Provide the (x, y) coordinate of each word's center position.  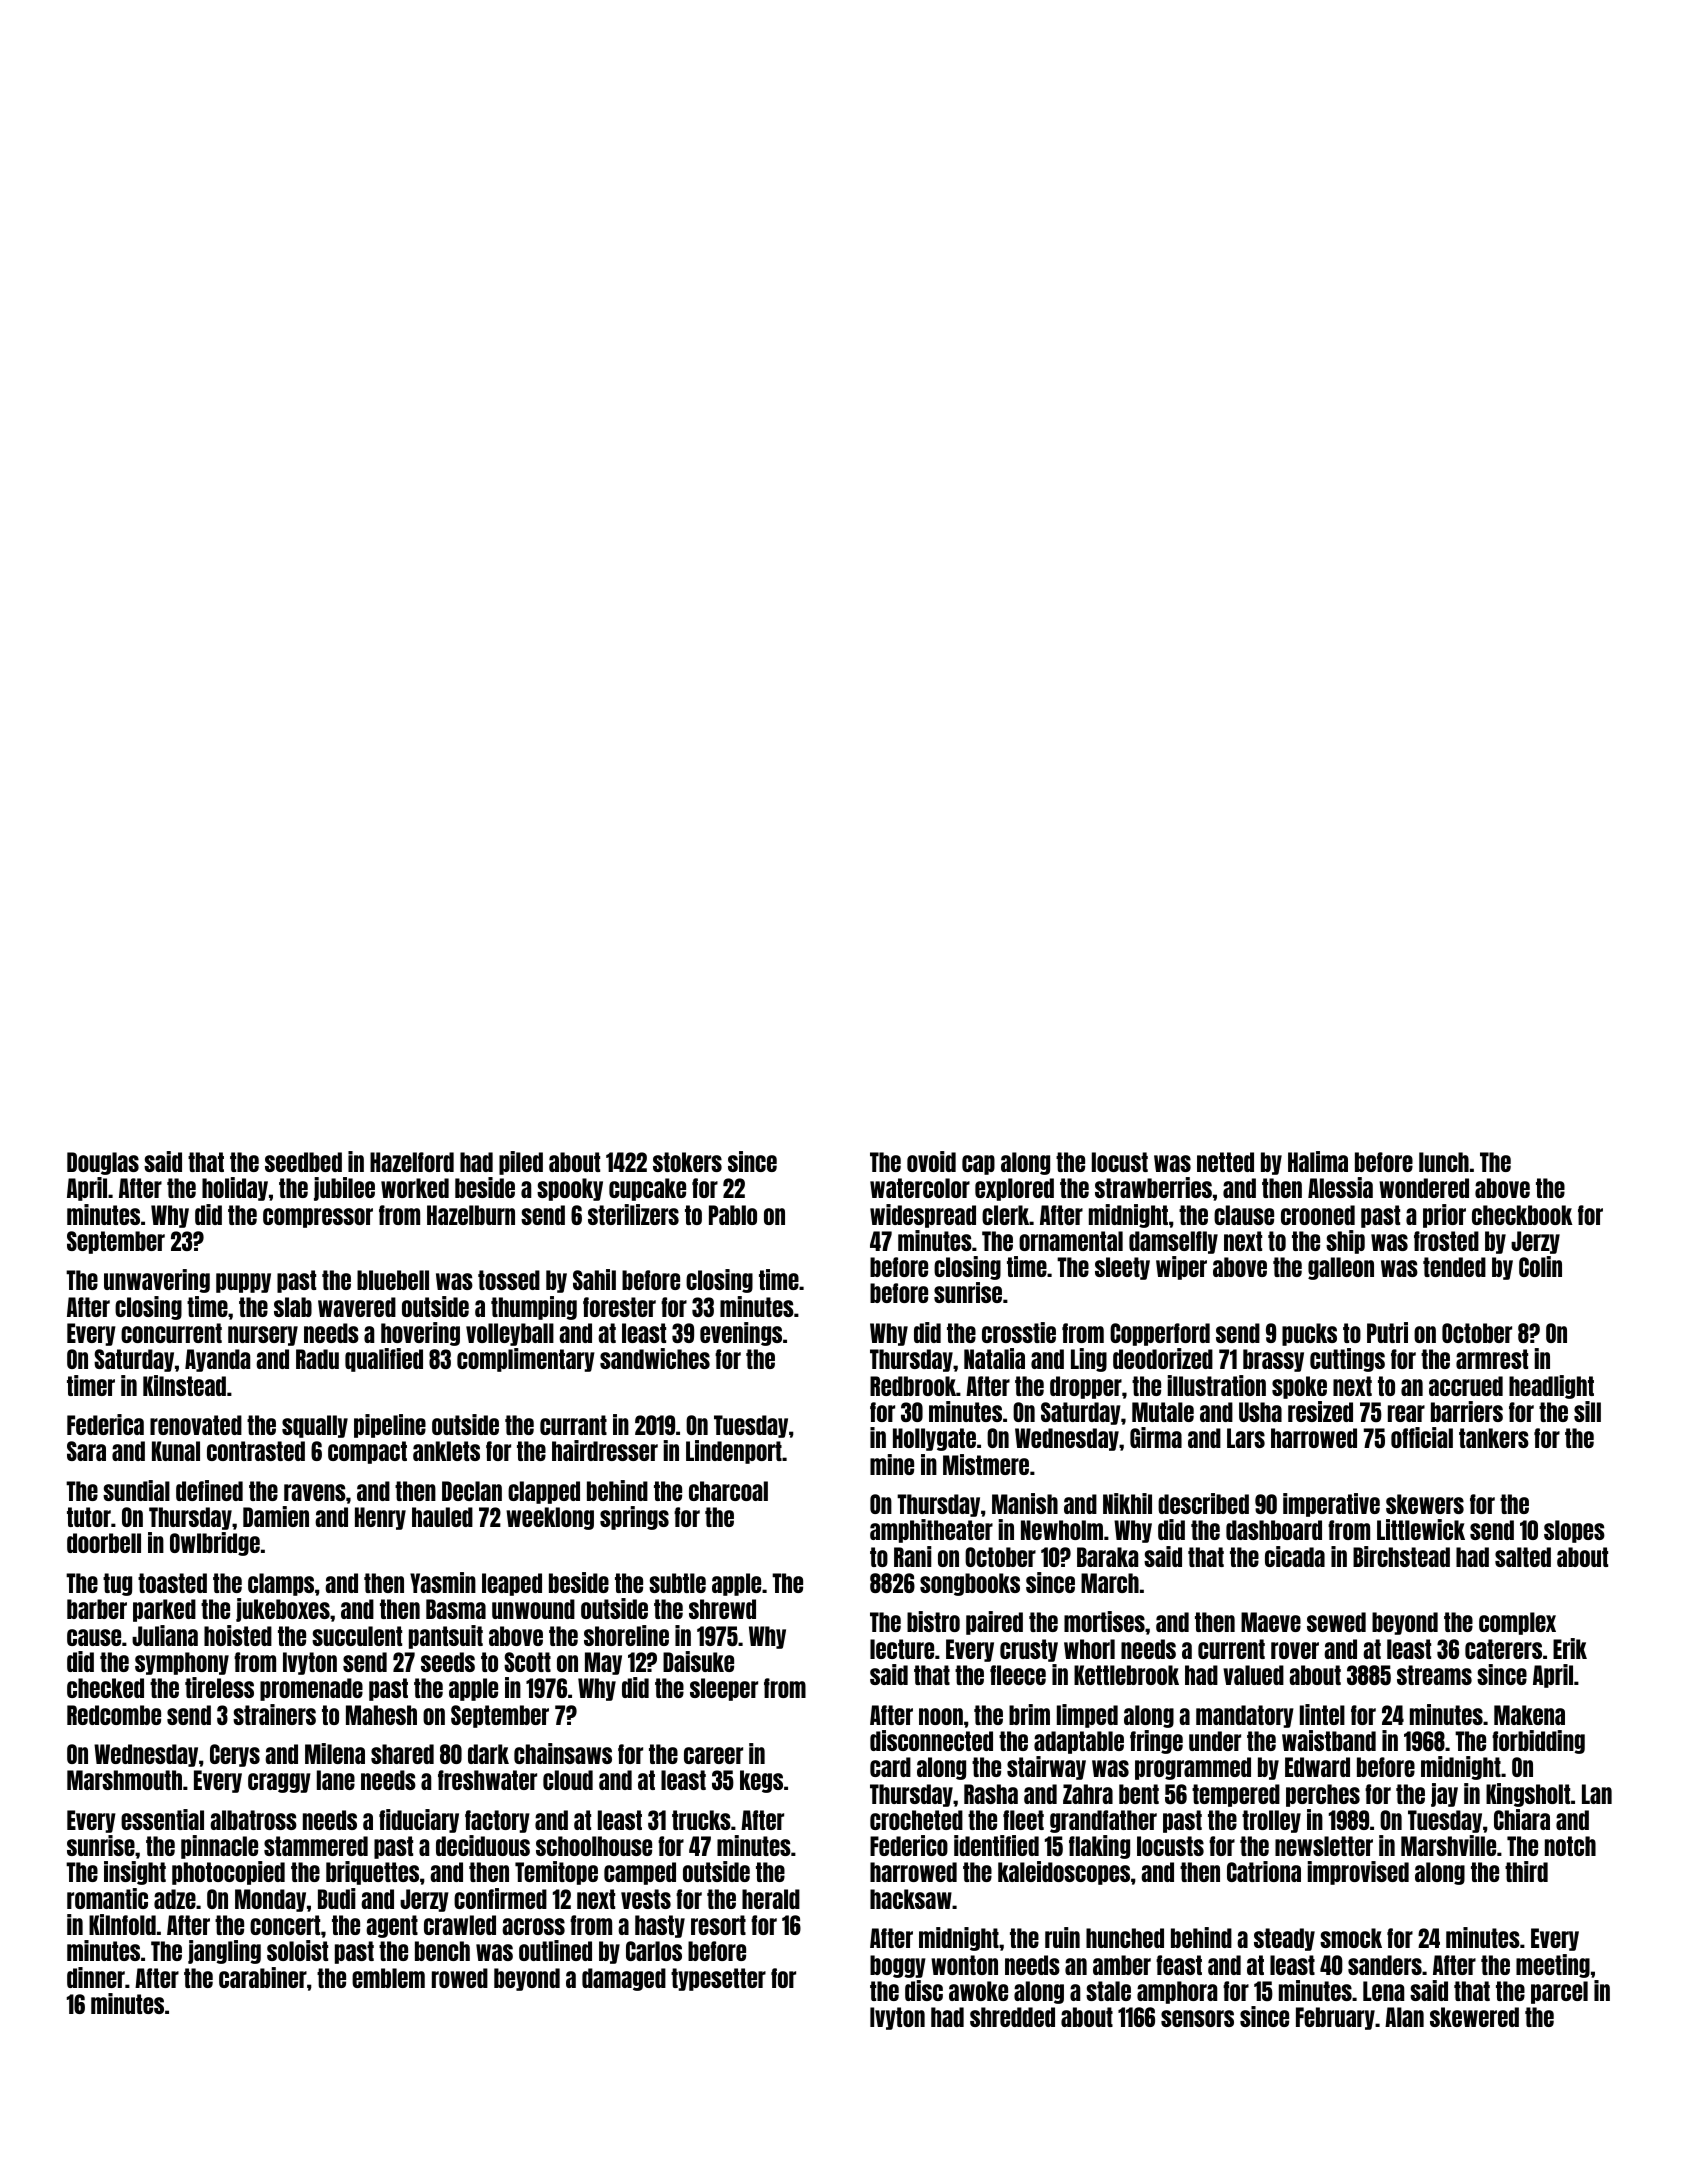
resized (1320, 1411)
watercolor (920, 1188)
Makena (1529, 1715)
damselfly (1173, 1242)
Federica (105, 1424)
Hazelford (412, 1162)
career (713, 1755)
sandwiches (655, 1358)
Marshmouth (124, 1780)
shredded (1012, 2017)
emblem (388, 1978)
